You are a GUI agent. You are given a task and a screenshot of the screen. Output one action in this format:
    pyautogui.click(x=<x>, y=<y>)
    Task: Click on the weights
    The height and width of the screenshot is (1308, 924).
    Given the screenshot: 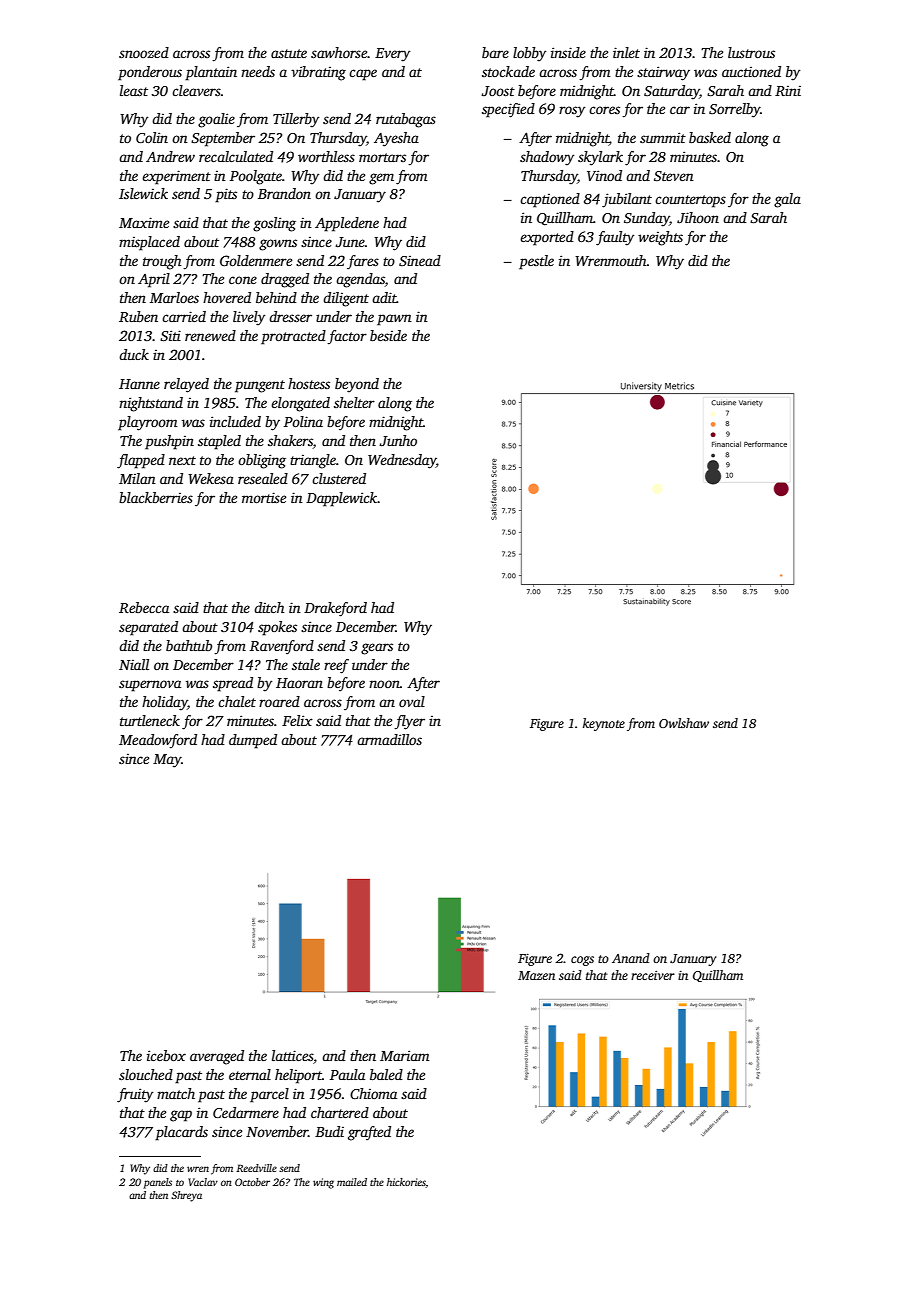 What is the action you would take?
    pyautogui.click(x=660, y=238)
